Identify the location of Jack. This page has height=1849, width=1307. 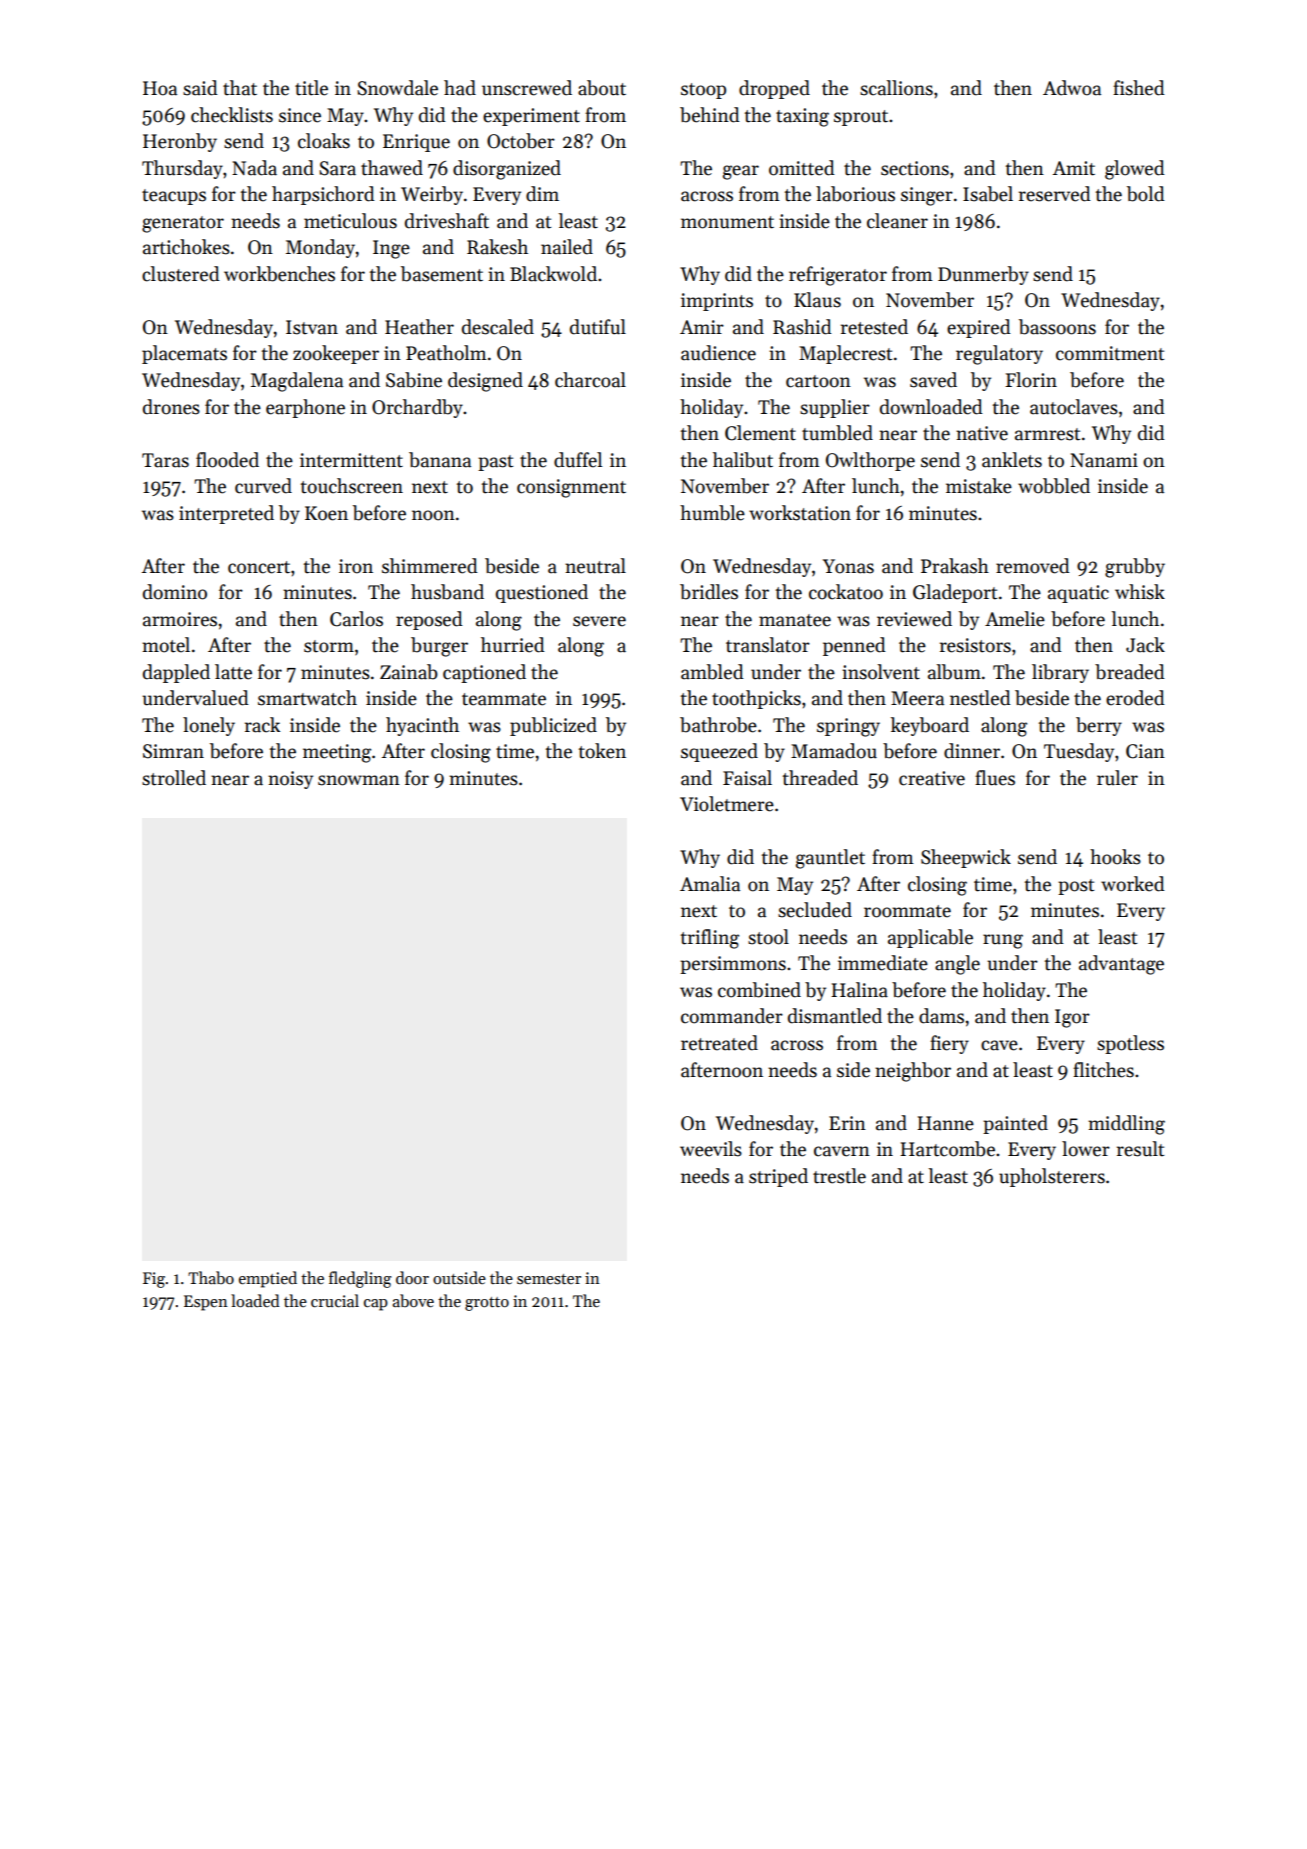
(1145, 645).
